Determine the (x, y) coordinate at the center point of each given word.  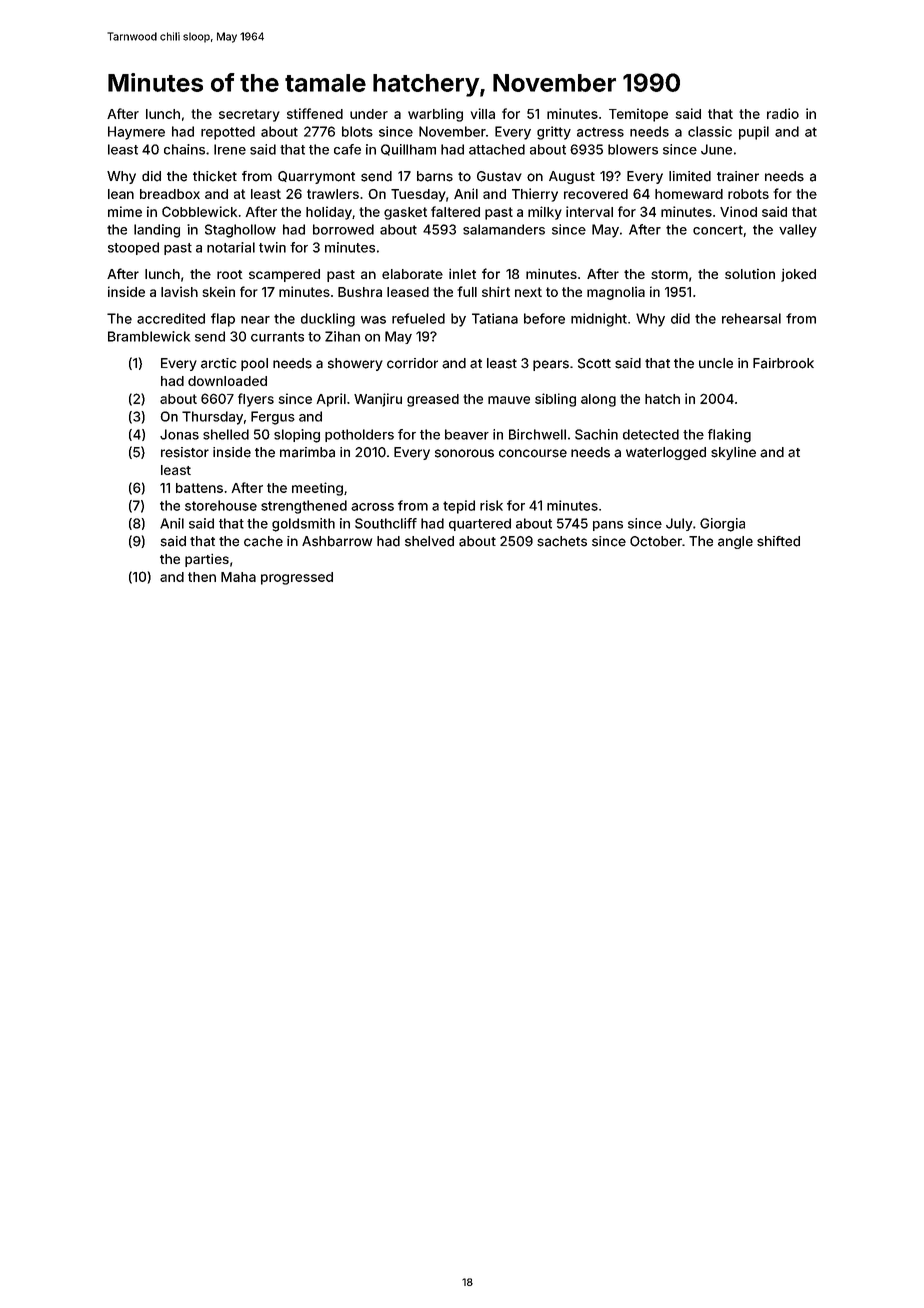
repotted (228, 133)
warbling (435, 115)
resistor (185, 452)
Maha (238, 577)
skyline (733, 453)
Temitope (638, 115)
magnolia (616, 293)
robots (748, 194)
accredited (171, 318)
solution (750, 274)
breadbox (170, 194)
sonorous (464, 453)
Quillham (408, 150)
